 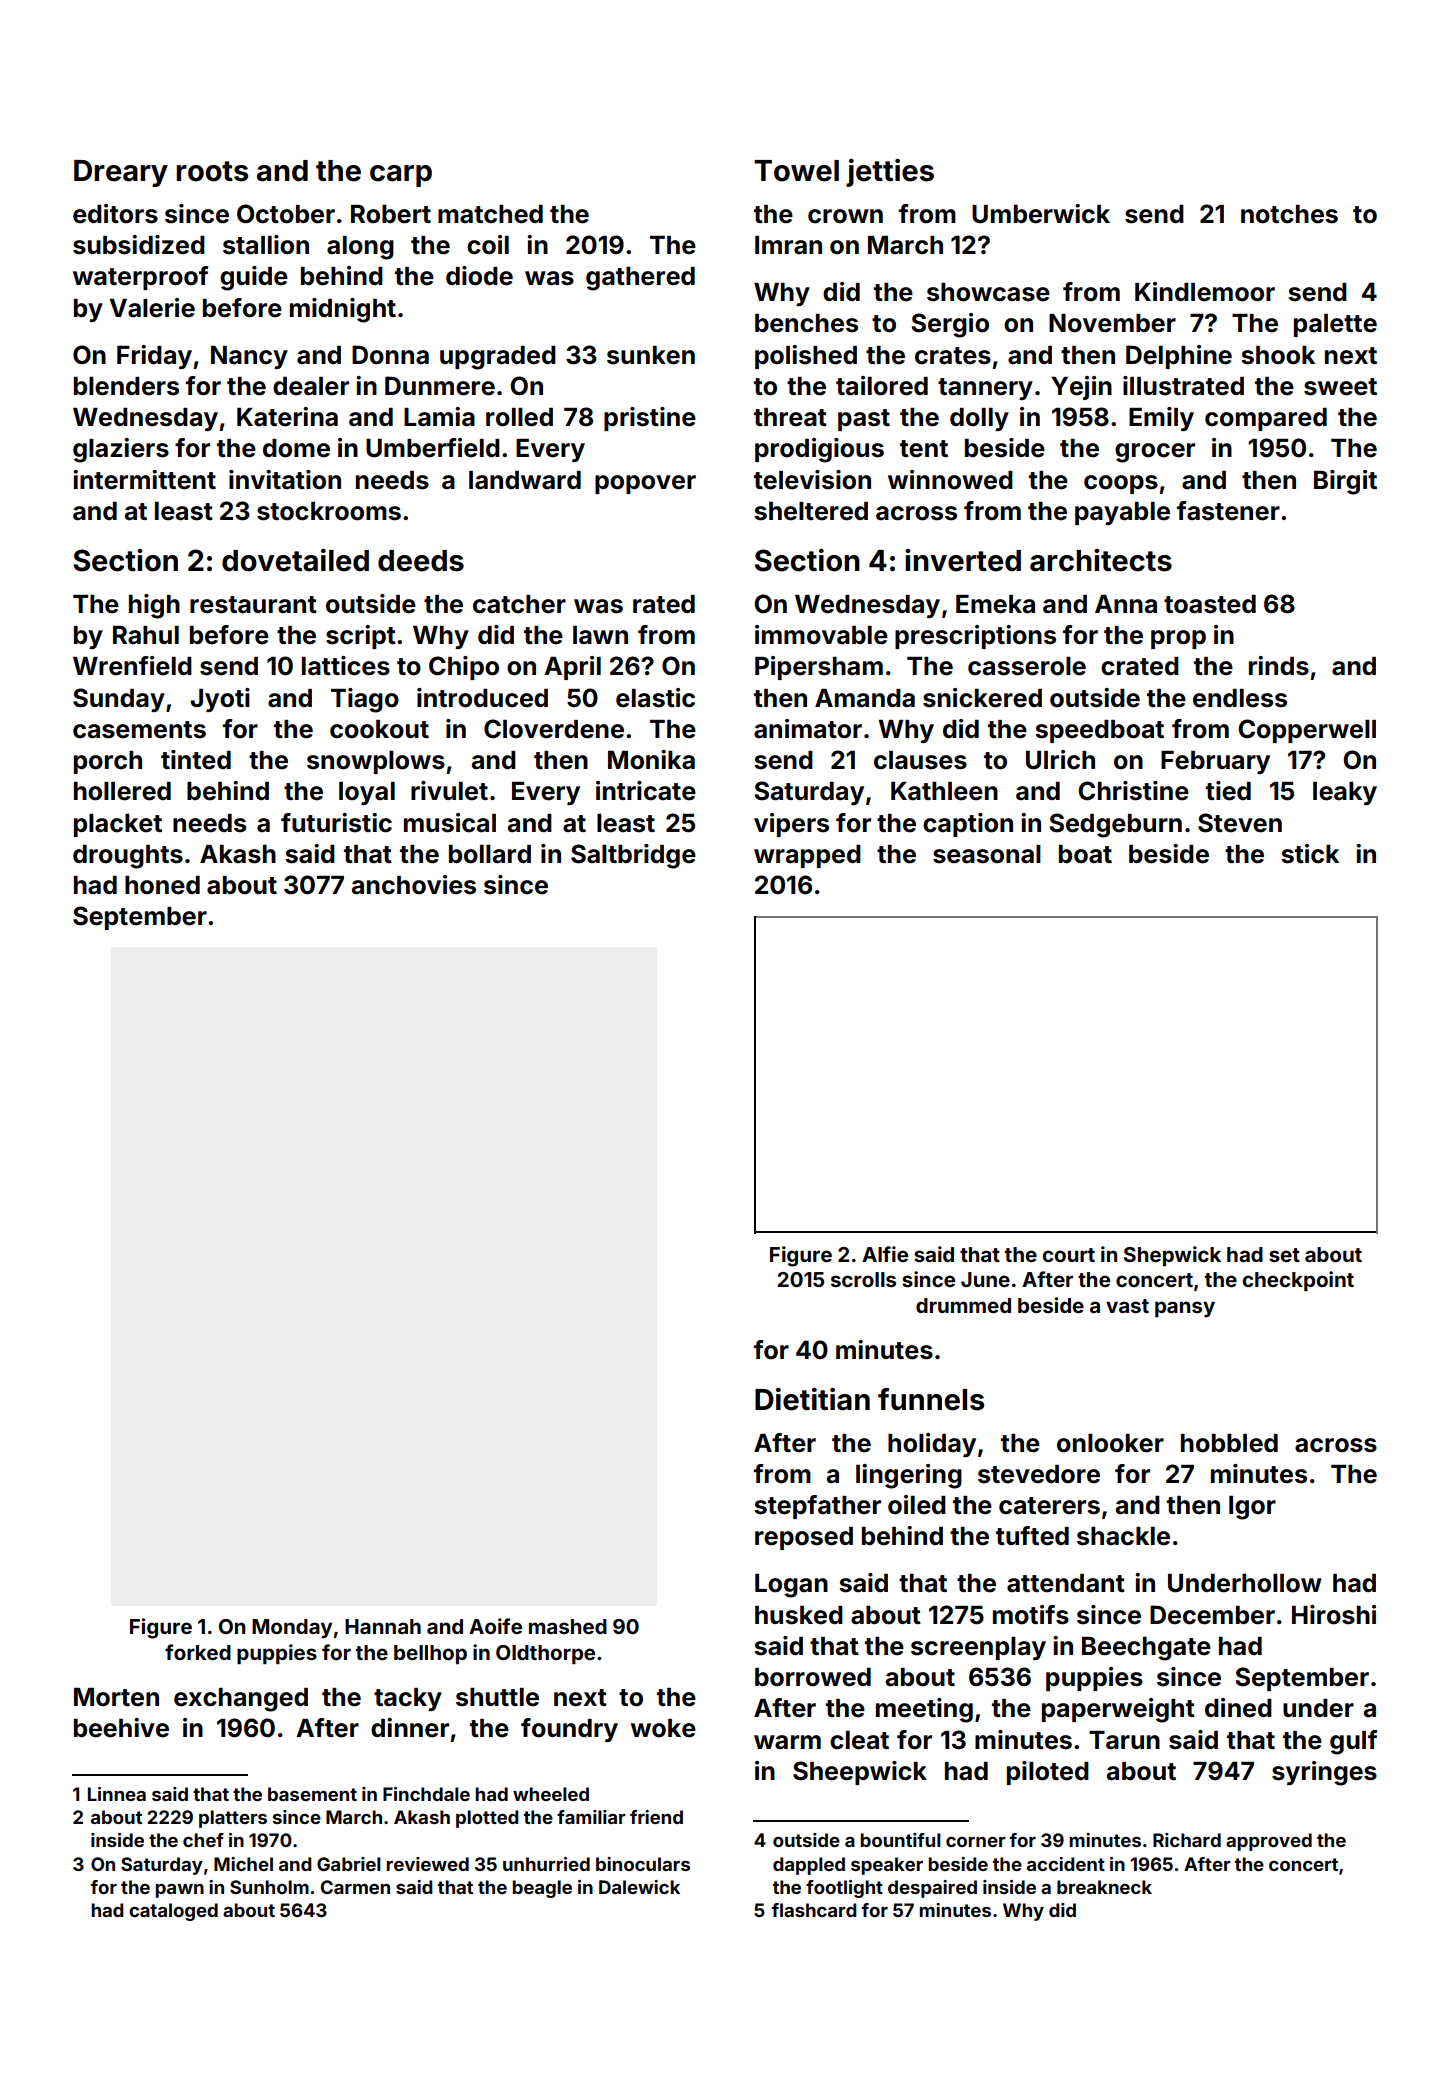 I want to click on Shepwick, so click(x=1172, y=1256).
